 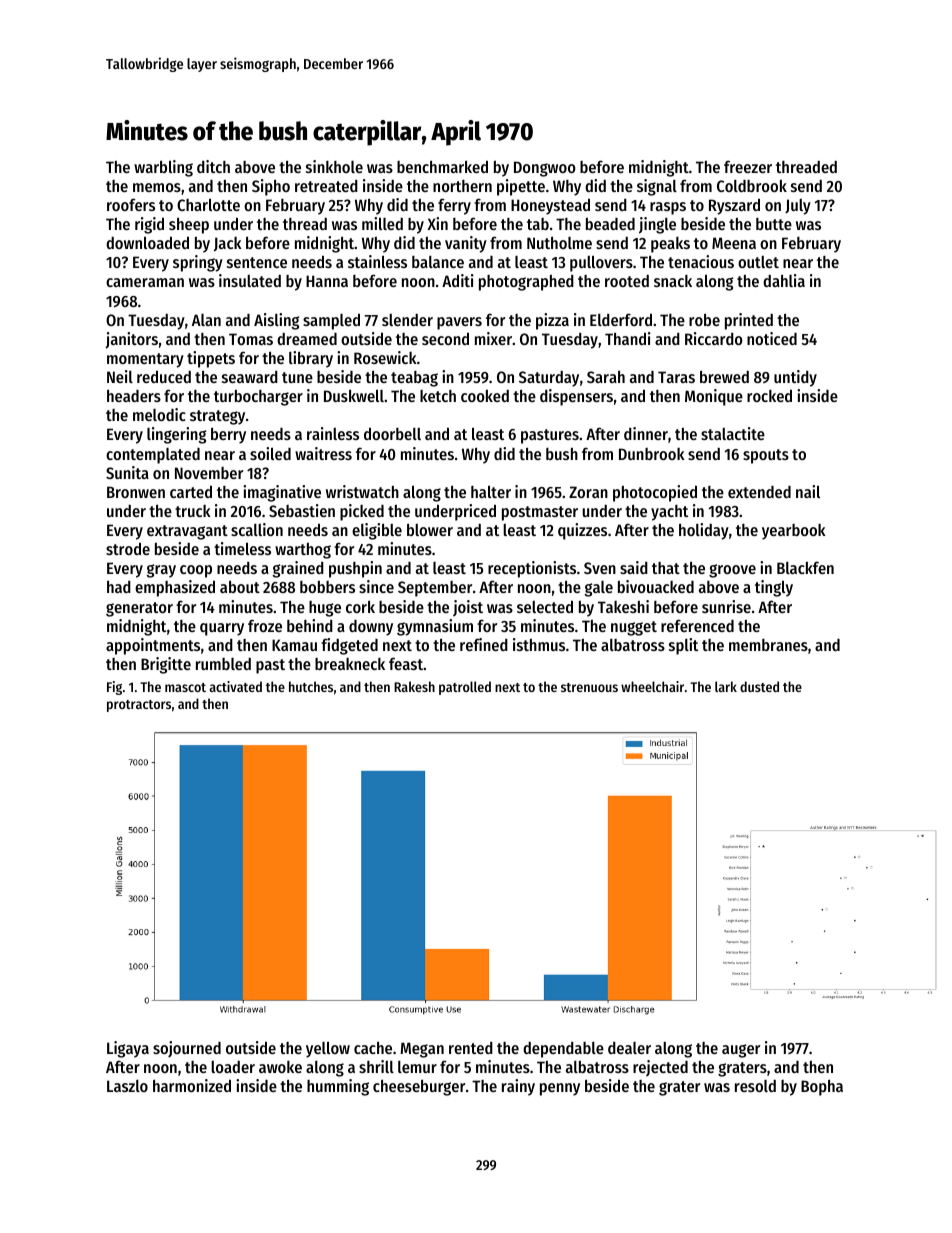 I want to click on sojourned, so click(x=187, y=1049).
